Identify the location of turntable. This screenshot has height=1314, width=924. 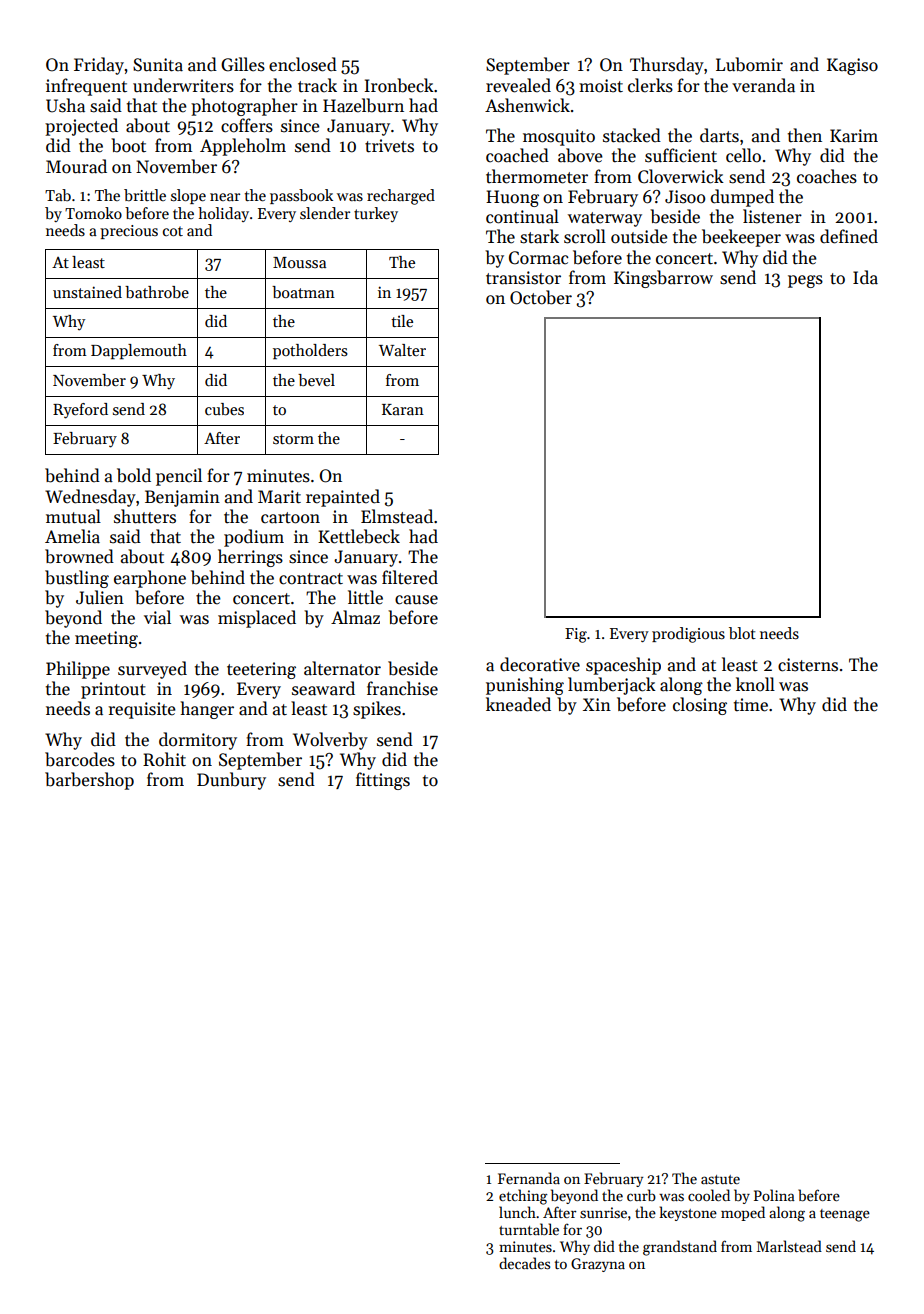
(529, 1229).
